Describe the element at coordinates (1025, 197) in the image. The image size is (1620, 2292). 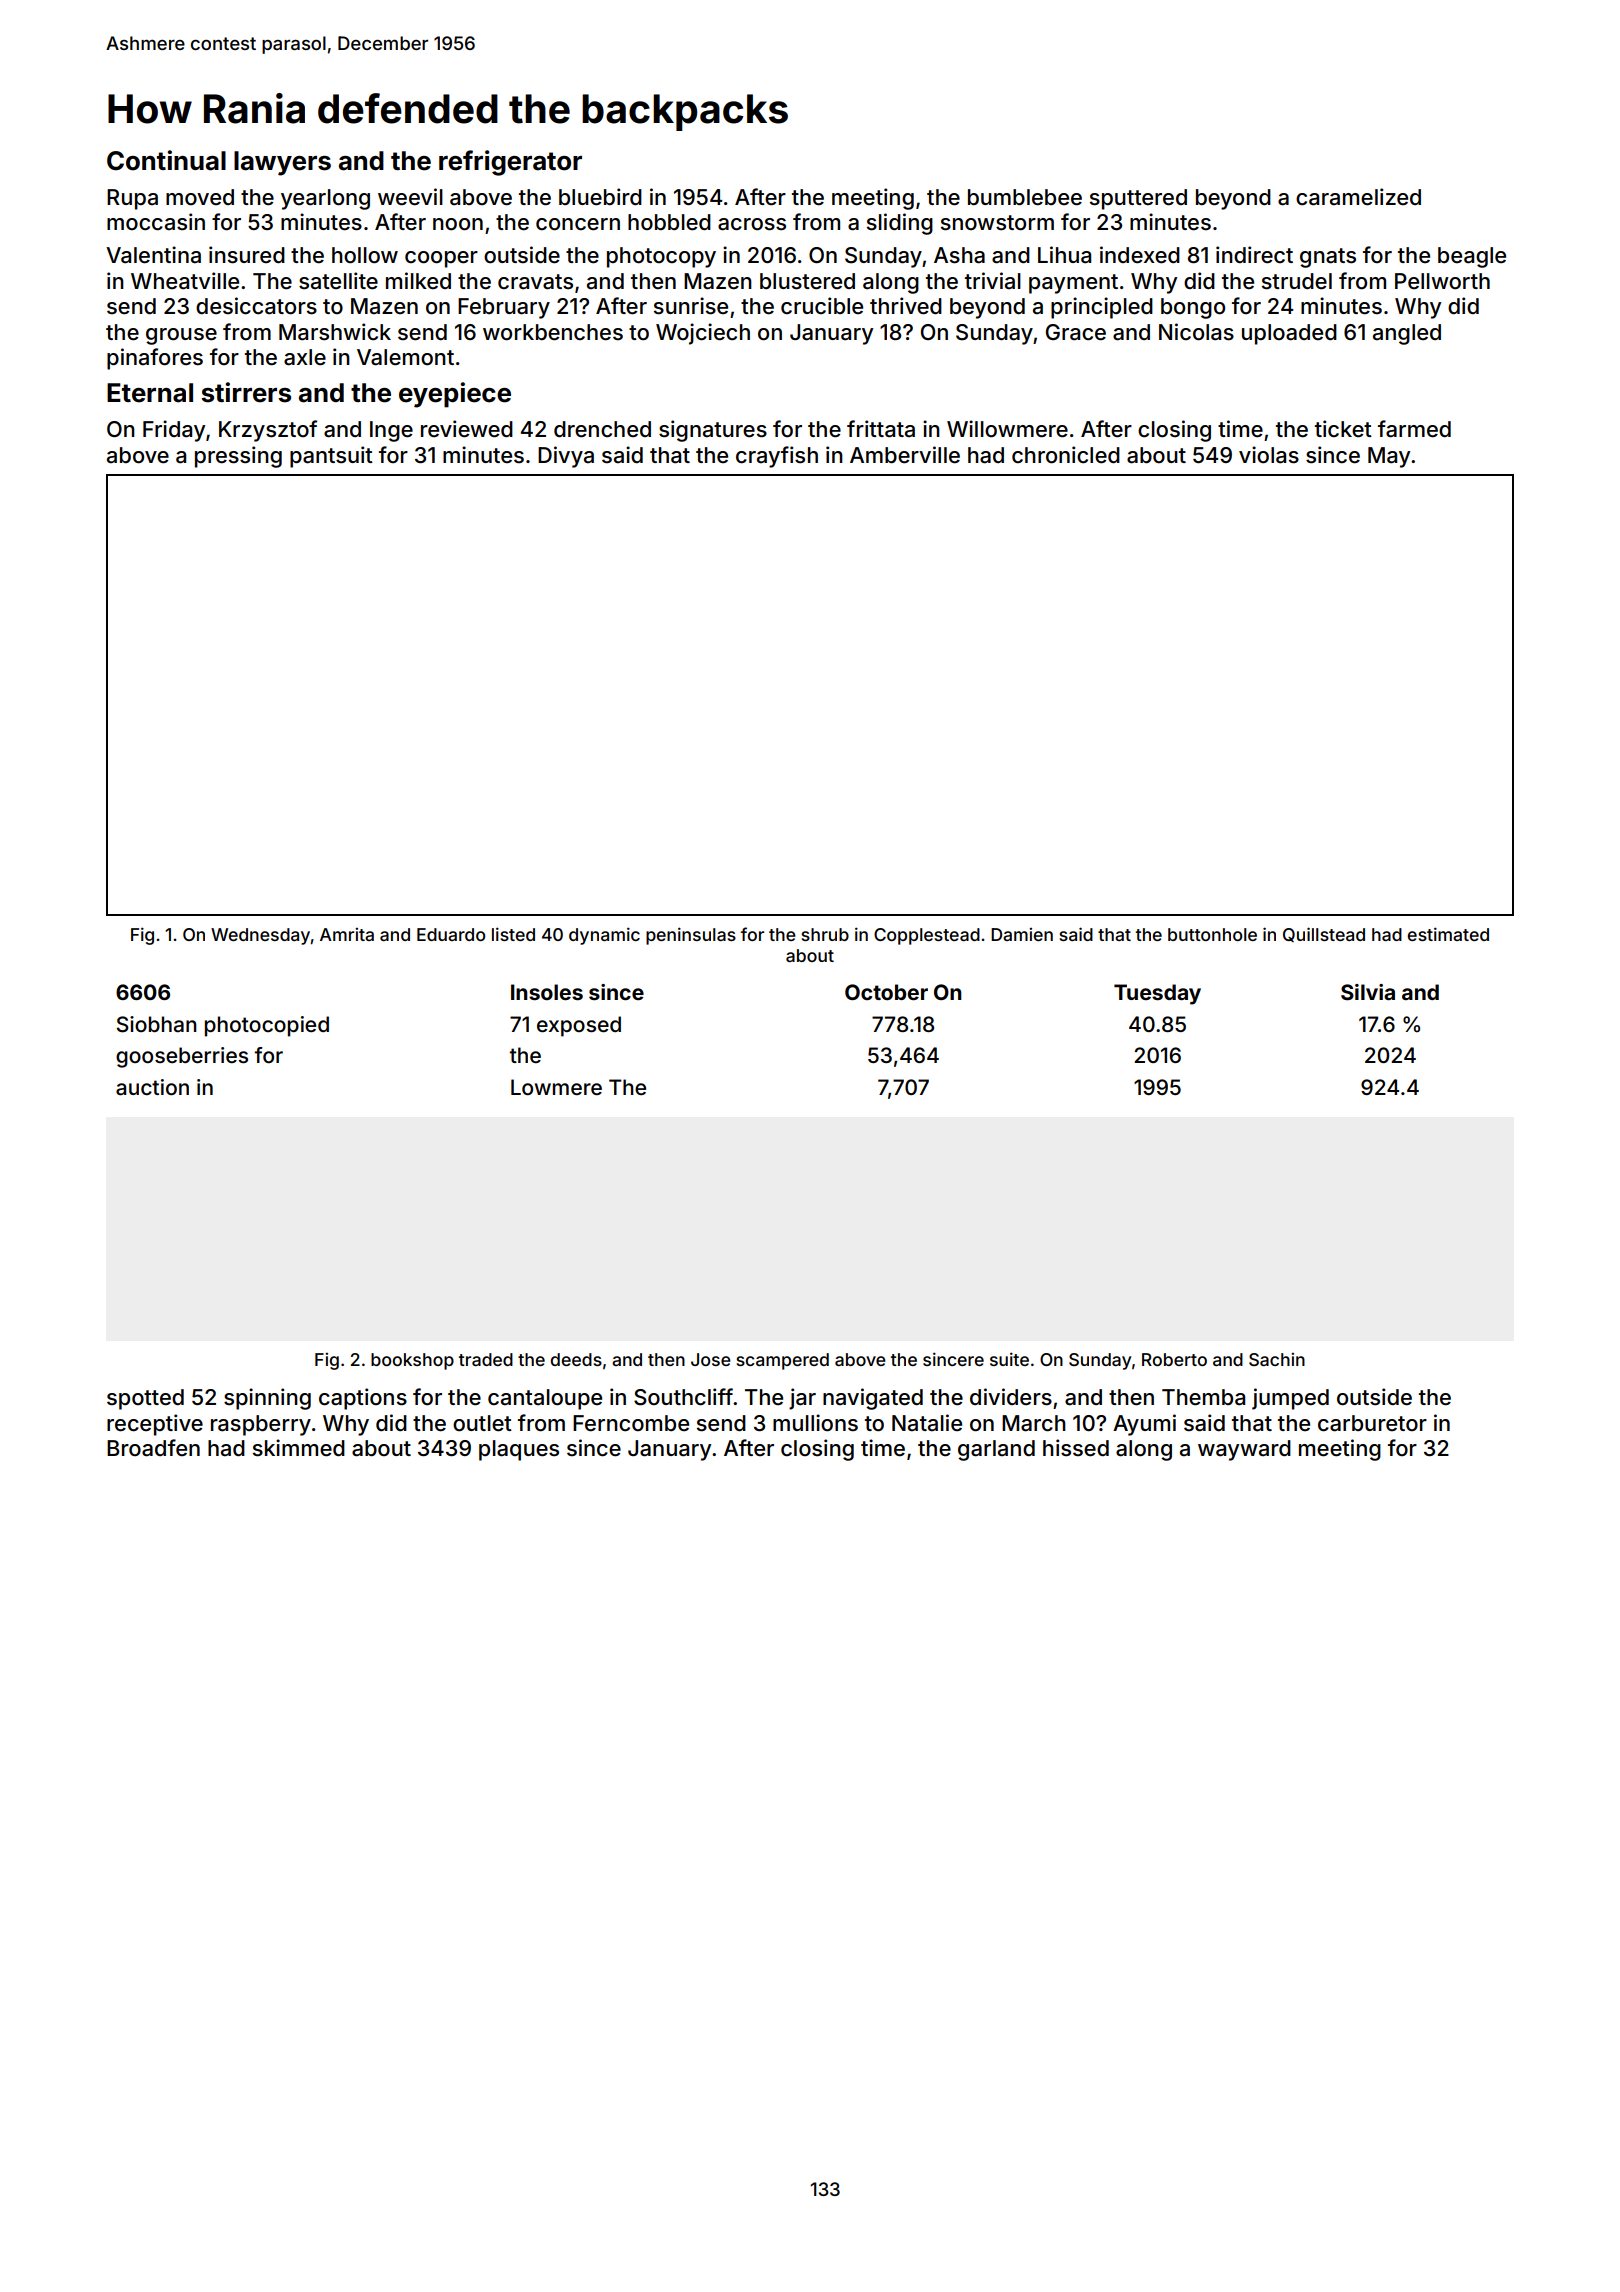
I see `bumblebee` at that location.
